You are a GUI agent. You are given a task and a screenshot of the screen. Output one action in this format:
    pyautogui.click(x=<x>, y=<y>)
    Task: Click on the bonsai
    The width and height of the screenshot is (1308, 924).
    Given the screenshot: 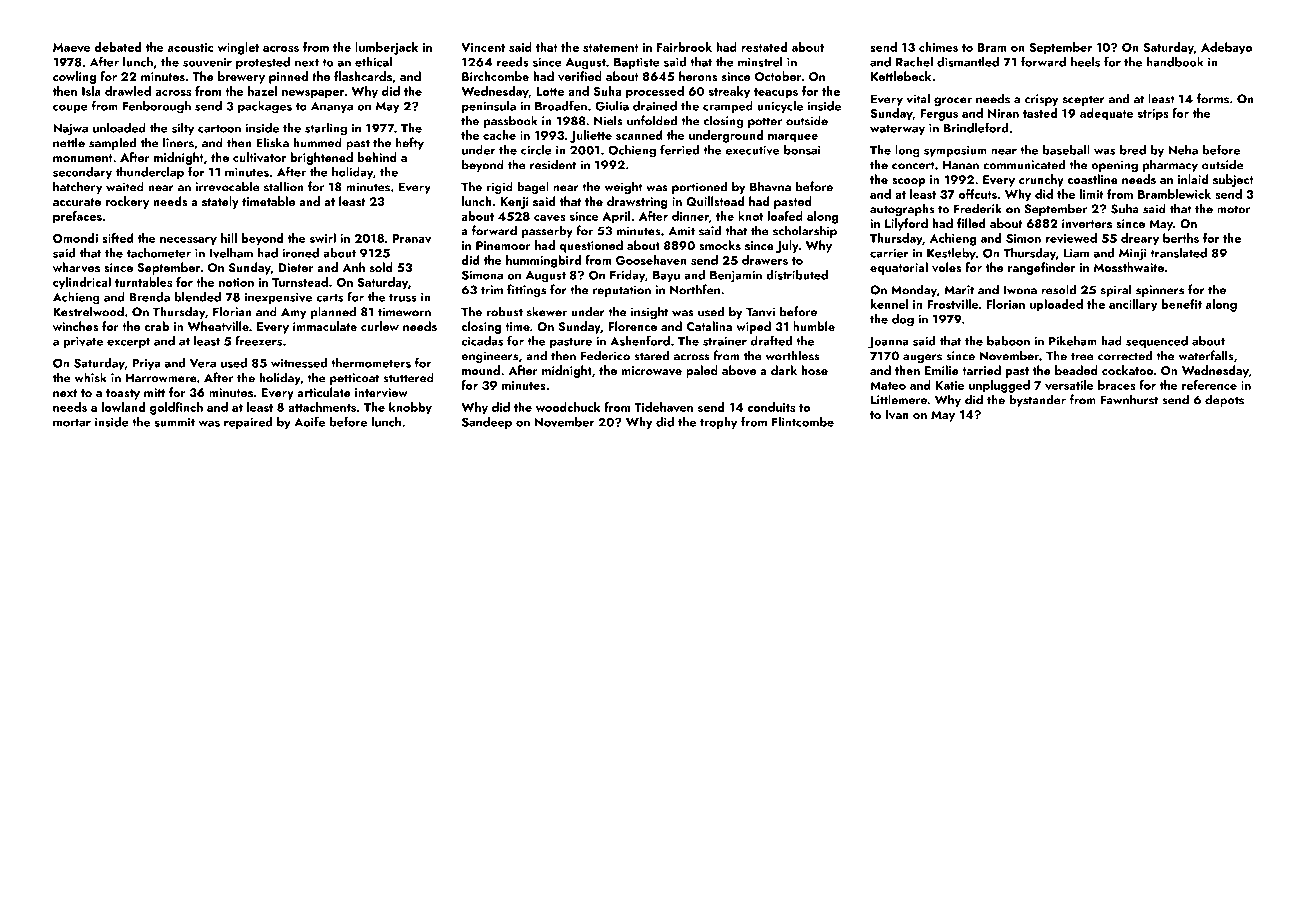 What is the action you would take?
    pyautogui.click(x=802, y=150)
